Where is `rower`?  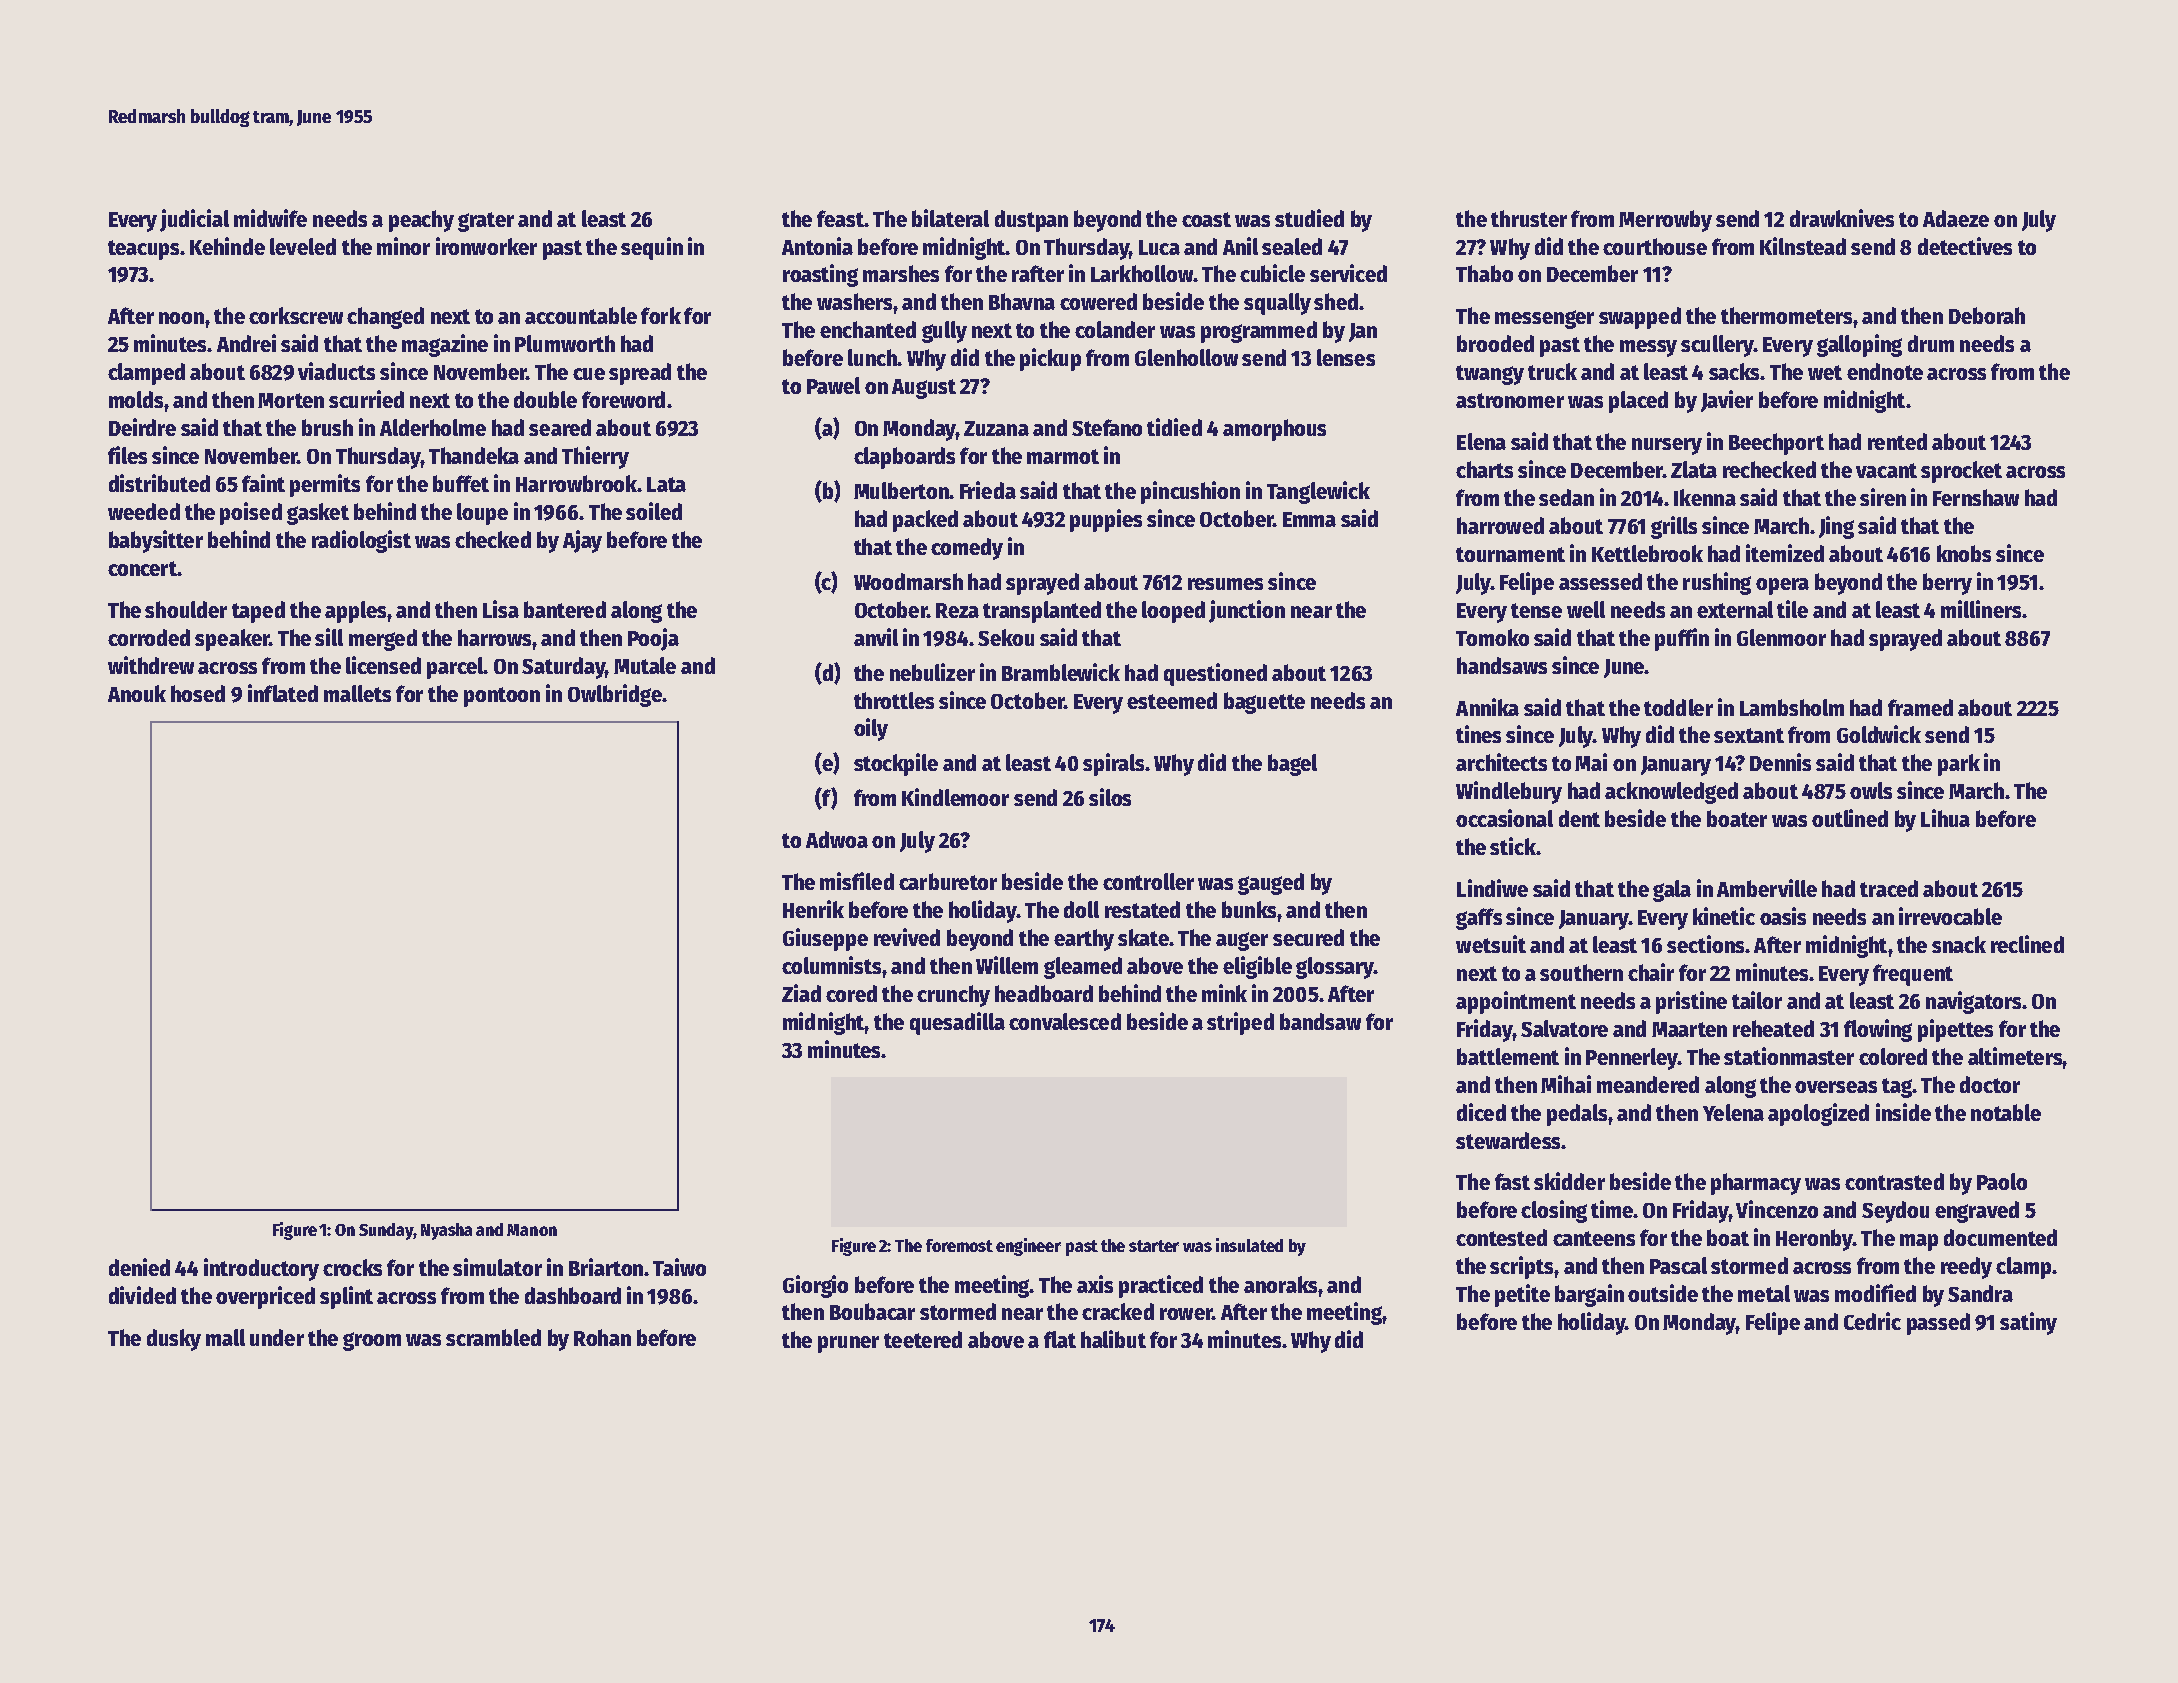 rower is located at coordinates (1186, 1314).
